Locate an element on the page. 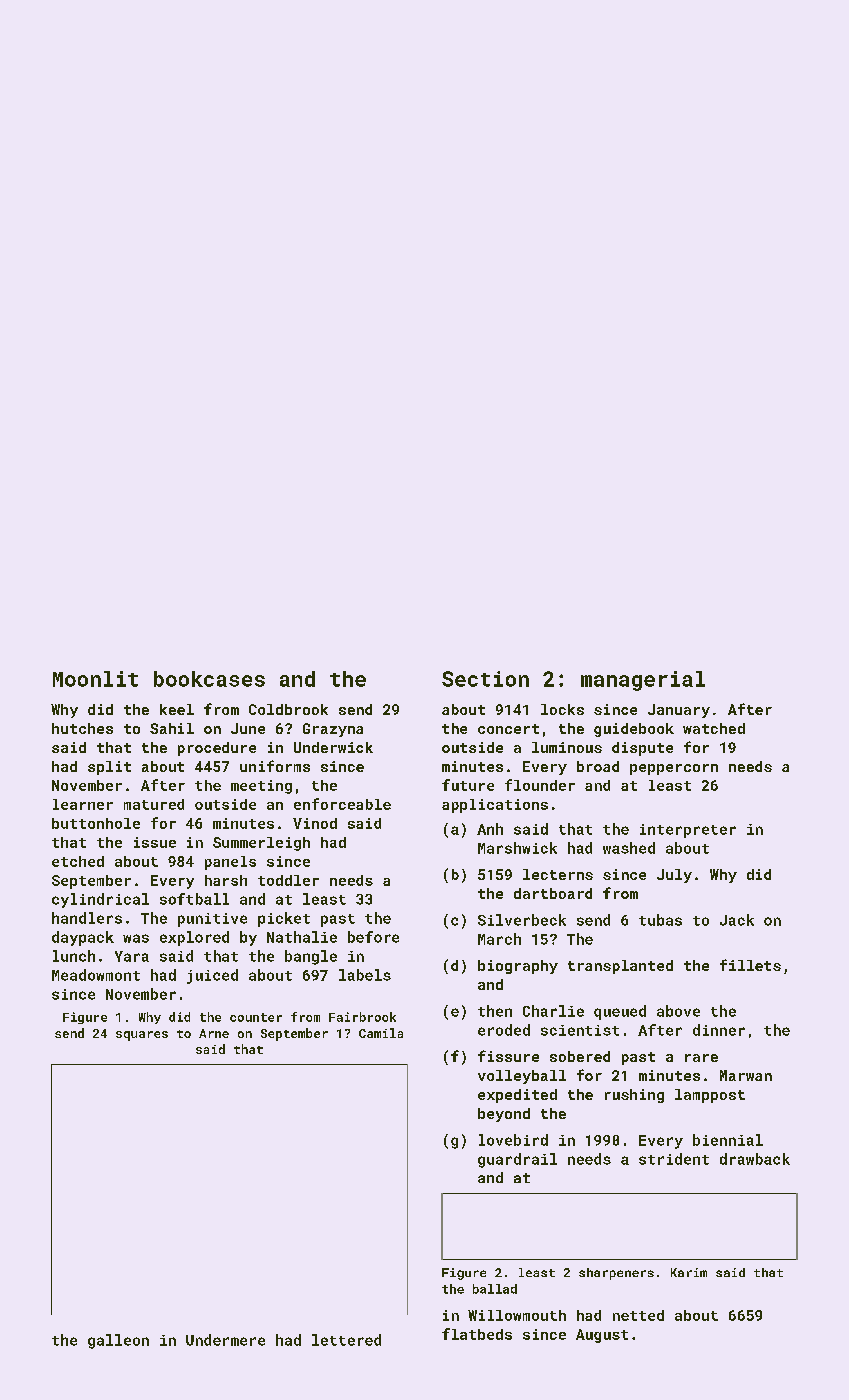 The image size is (849, 1400). above is located at coordinates (678, 1011).
